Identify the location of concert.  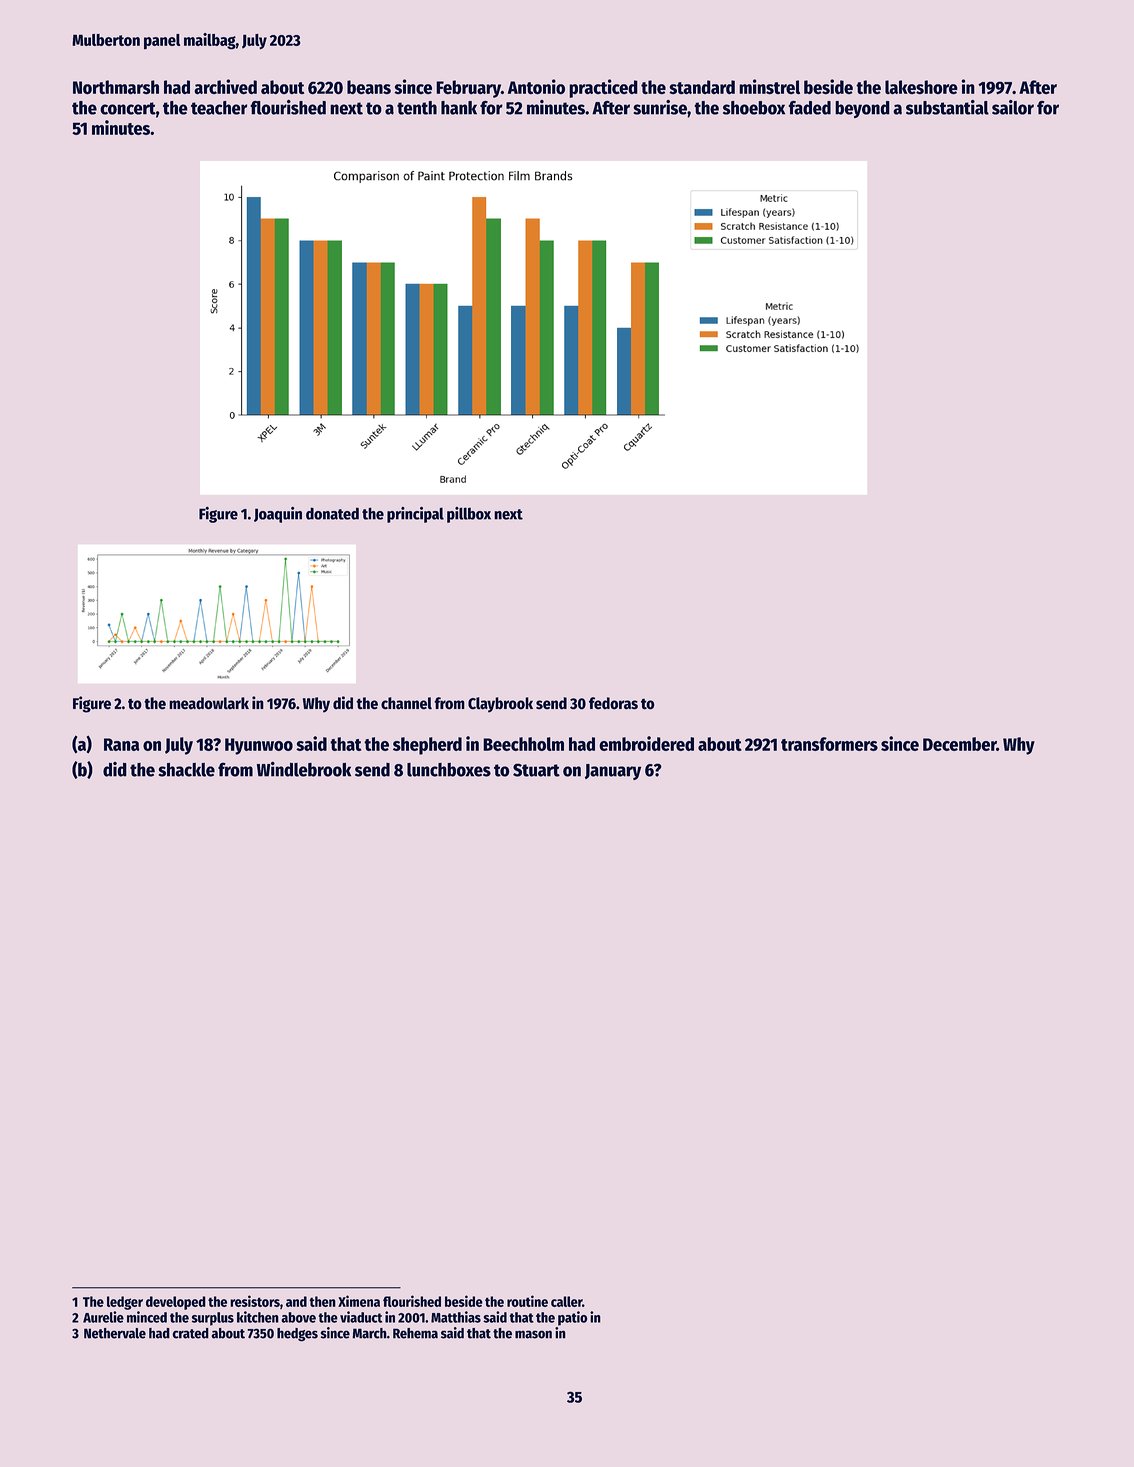
(128, 108).
